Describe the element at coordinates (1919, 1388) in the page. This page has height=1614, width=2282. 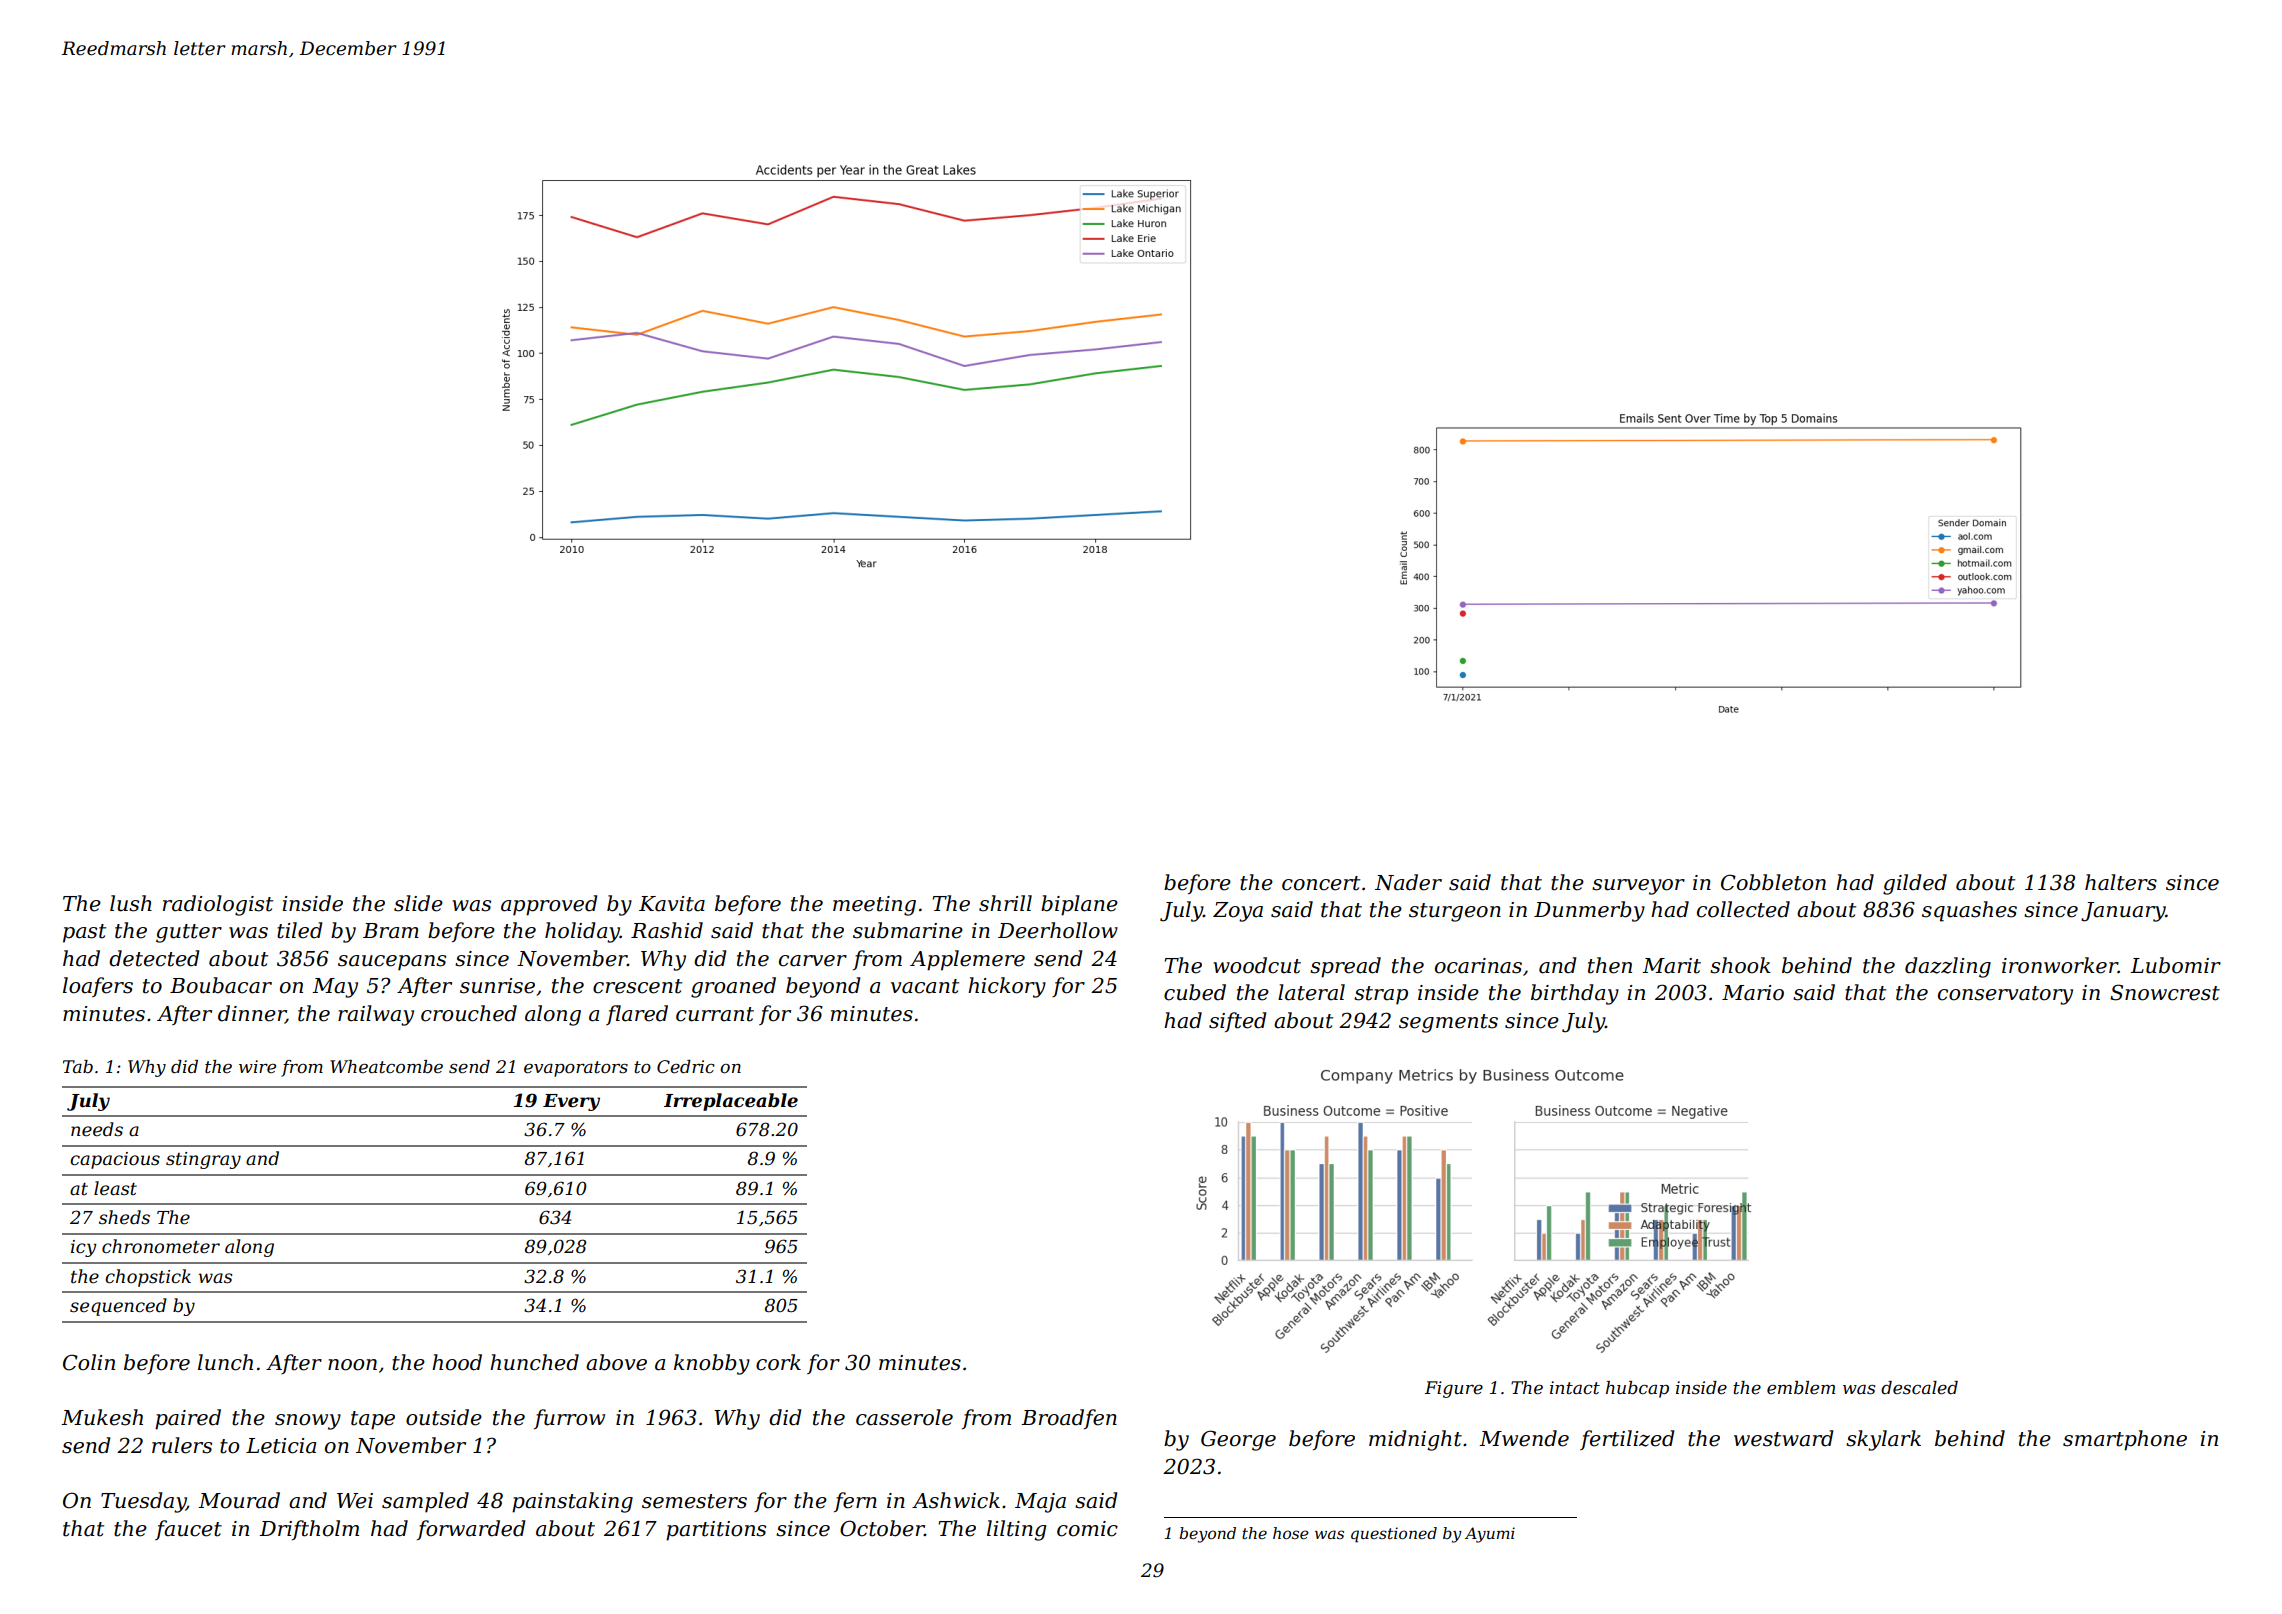
I see `descaled` at that location.
